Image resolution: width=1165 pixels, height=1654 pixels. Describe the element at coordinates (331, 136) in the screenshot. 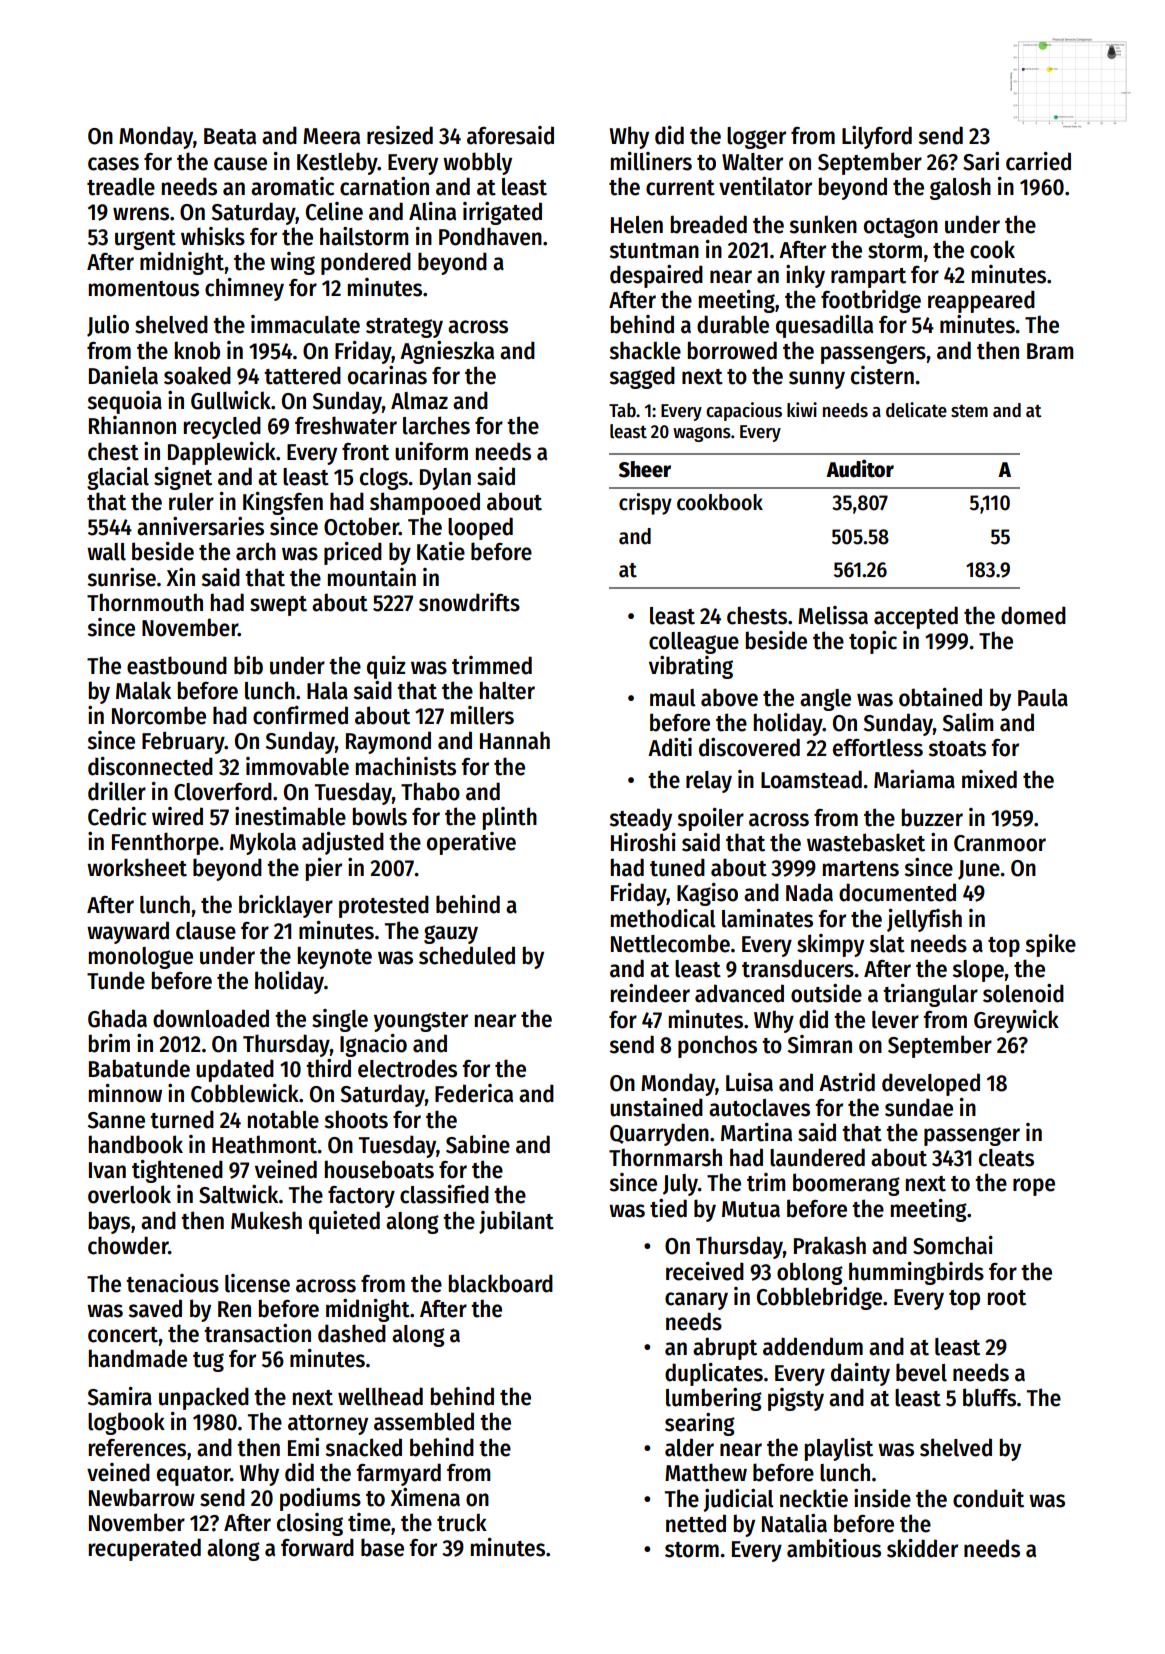

I see `Meera` at that location.
